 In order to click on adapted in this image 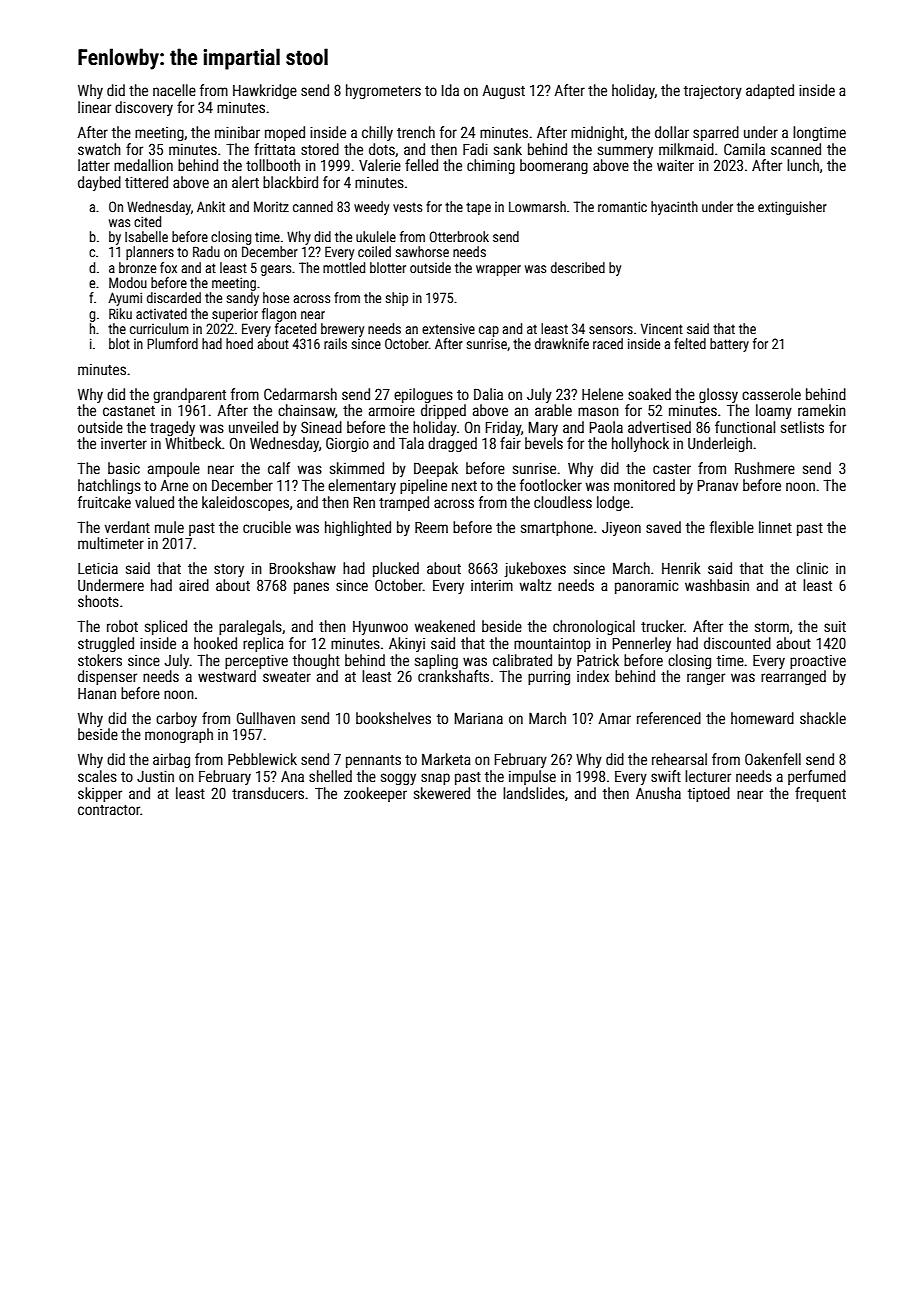, I will do `click(770, 91)`.
